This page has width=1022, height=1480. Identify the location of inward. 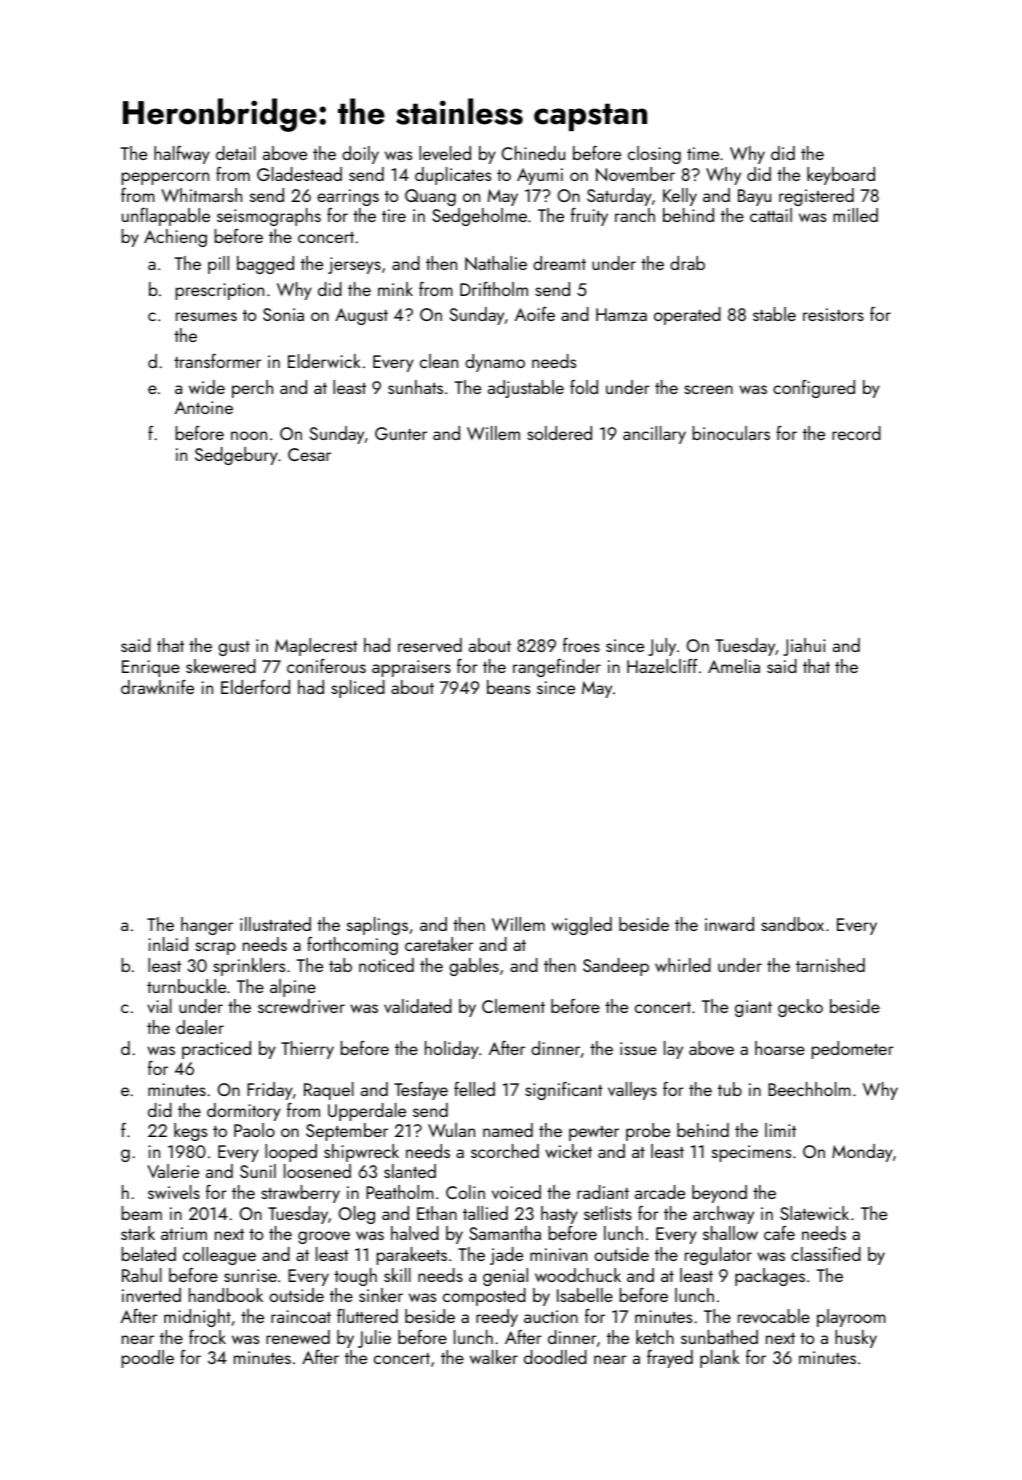
(729, 924).
